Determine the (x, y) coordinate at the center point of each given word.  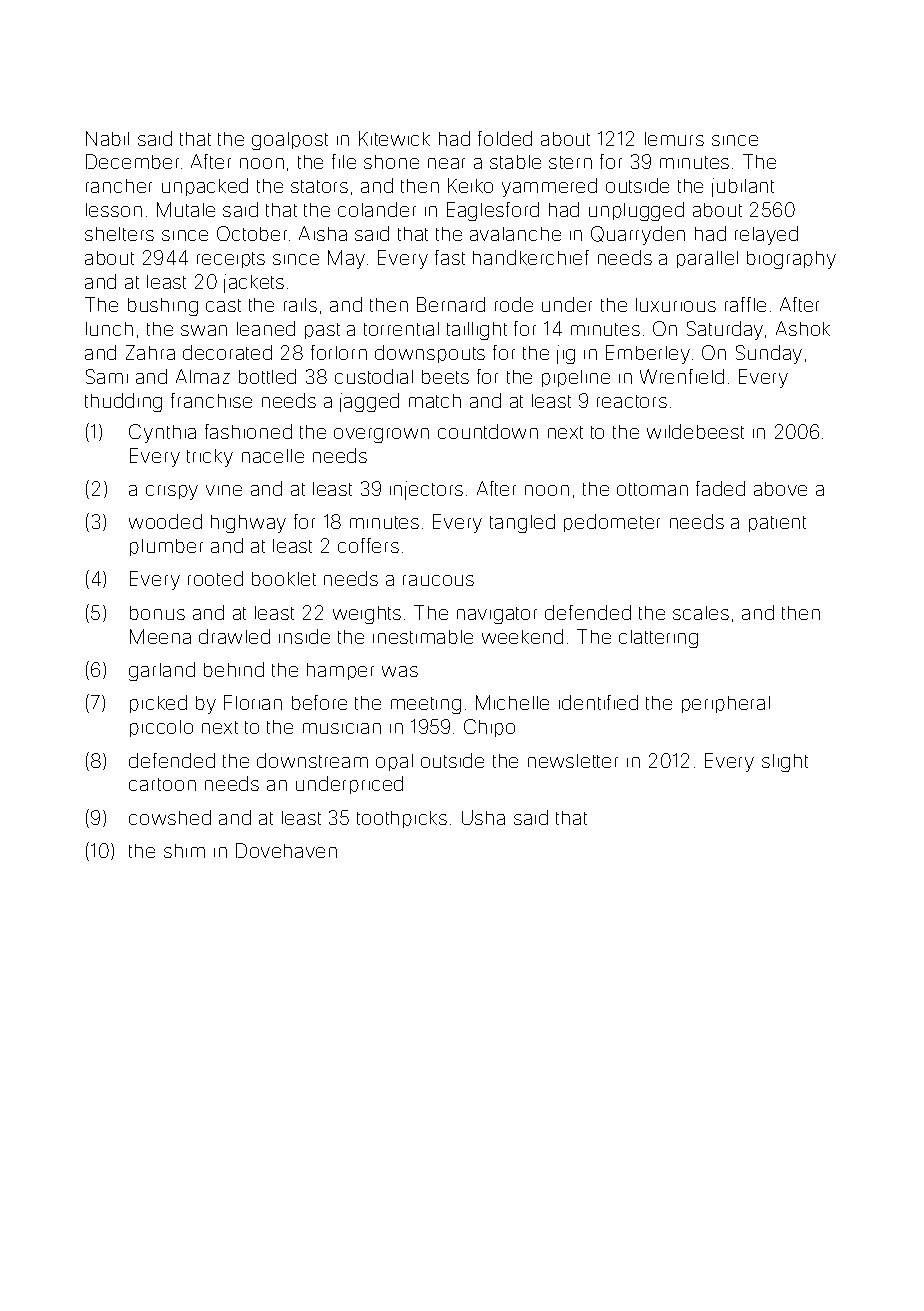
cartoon (162, 784)
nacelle (273, 456)
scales (701, 613)
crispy (172, 492)
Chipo (489, 728)
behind (234, 669)
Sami (107, 376)
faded (720, 488)
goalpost (290, 141)
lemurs (674, 139)
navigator (497, 615)
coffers (368, 545)
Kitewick (394, 138)
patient (777, 524)
